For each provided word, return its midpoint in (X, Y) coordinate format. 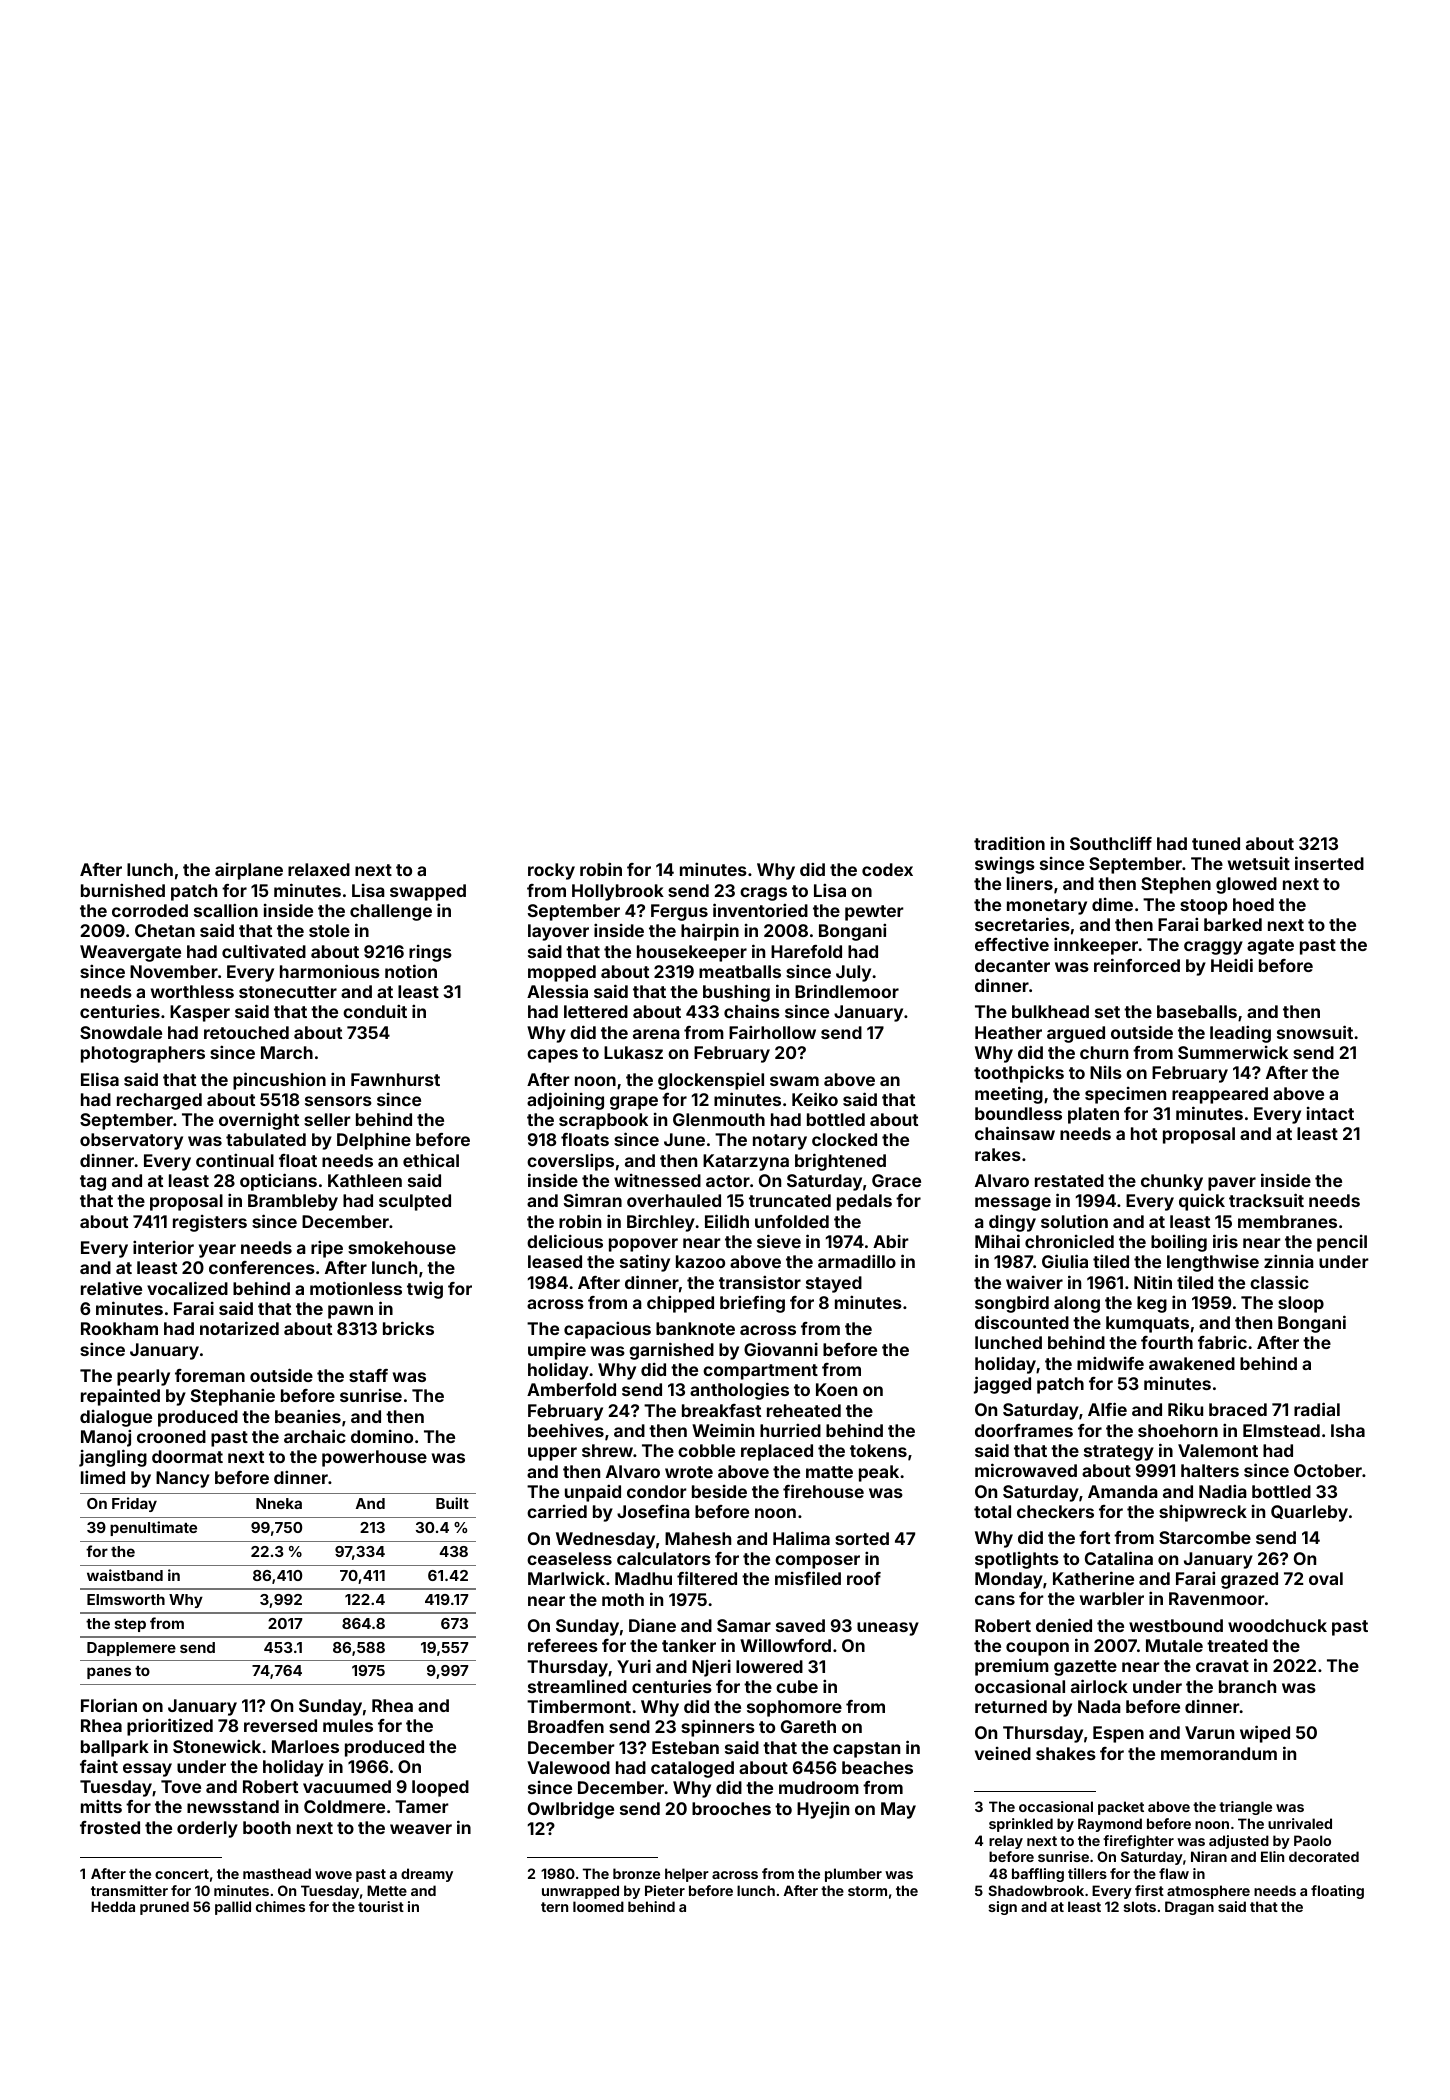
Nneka (279, 1503)
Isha (1348, 1430)
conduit (375, 1011)
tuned (1216, 843)
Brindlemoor (847, 991)
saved (800, 1625)
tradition (1009, 843)
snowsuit (1315, 1032)
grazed (1249, 1580)
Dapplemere (131, 1649)
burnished (123, 890)
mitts (101, 1806)
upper (552, 1454)
